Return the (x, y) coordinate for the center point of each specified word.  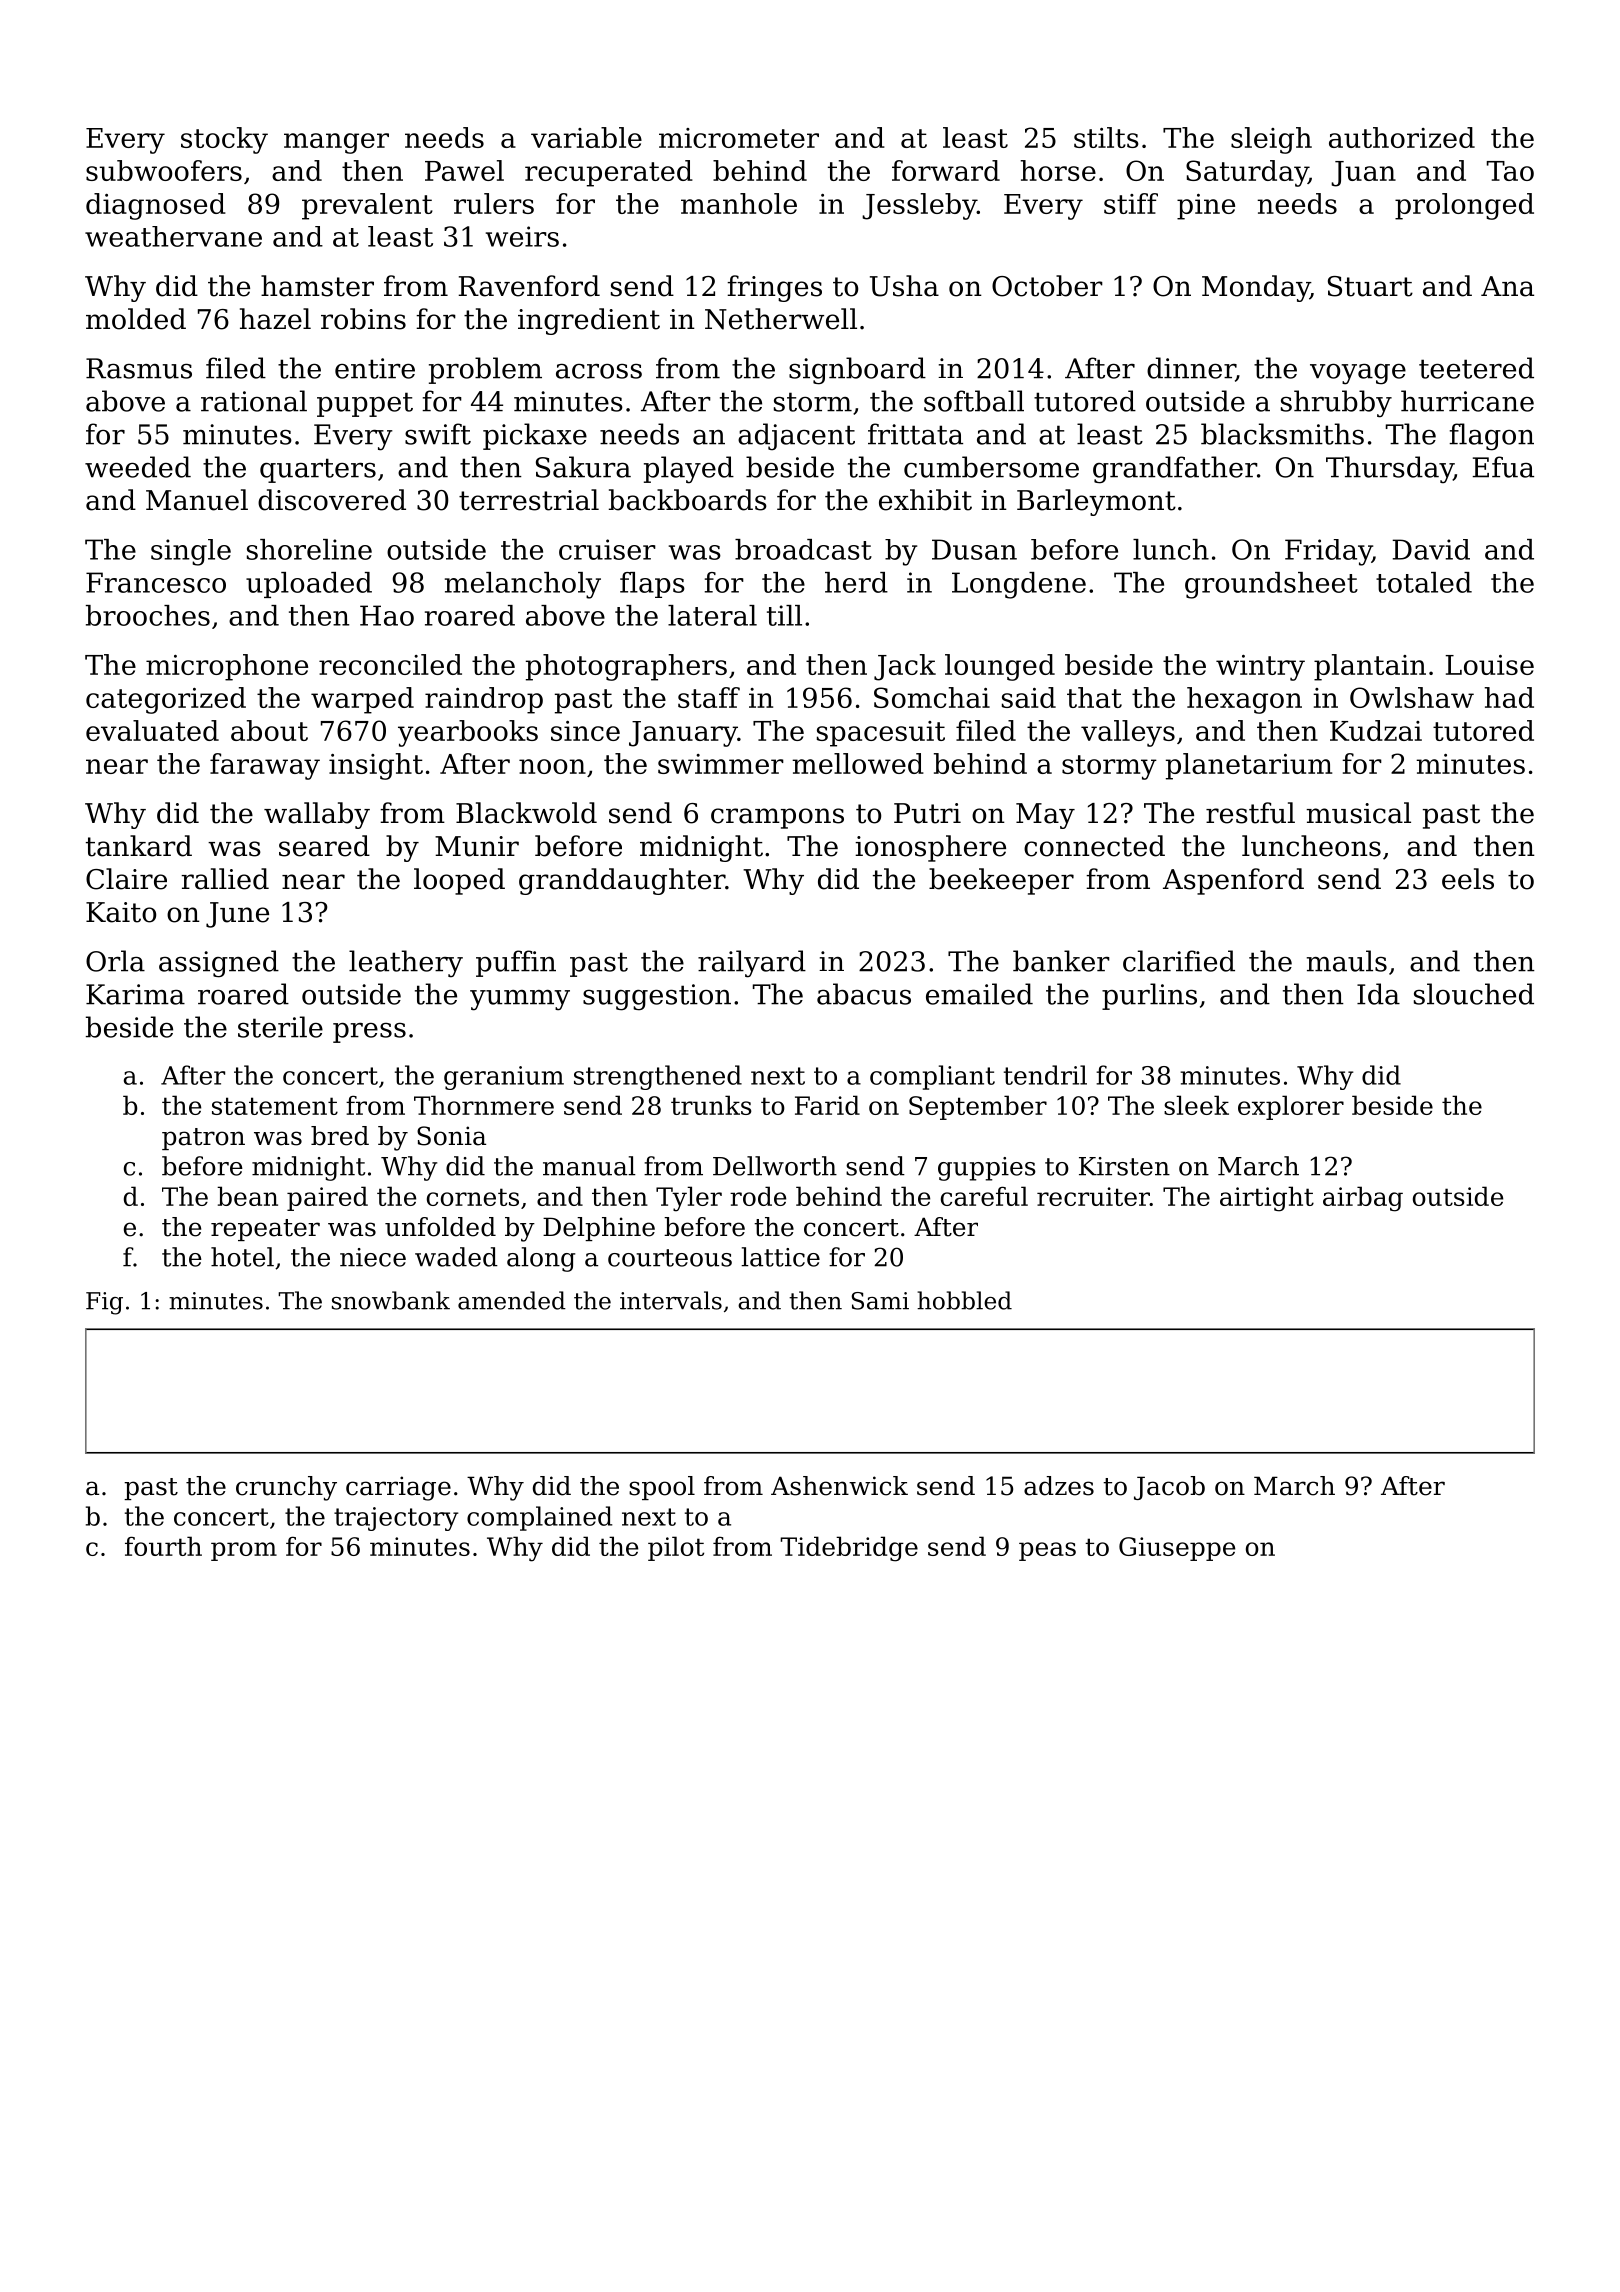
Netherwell (781, 319)
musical (1358, 813)
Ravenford (529, 286)
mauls (1347, 961)
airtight (1267, 1199)
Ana (1507, 286)
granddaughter (622, 881)
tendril (1045, 1075)
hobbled (964, 1300)
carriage (398, 1488)
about (269, 730)
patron (203, 1139)
